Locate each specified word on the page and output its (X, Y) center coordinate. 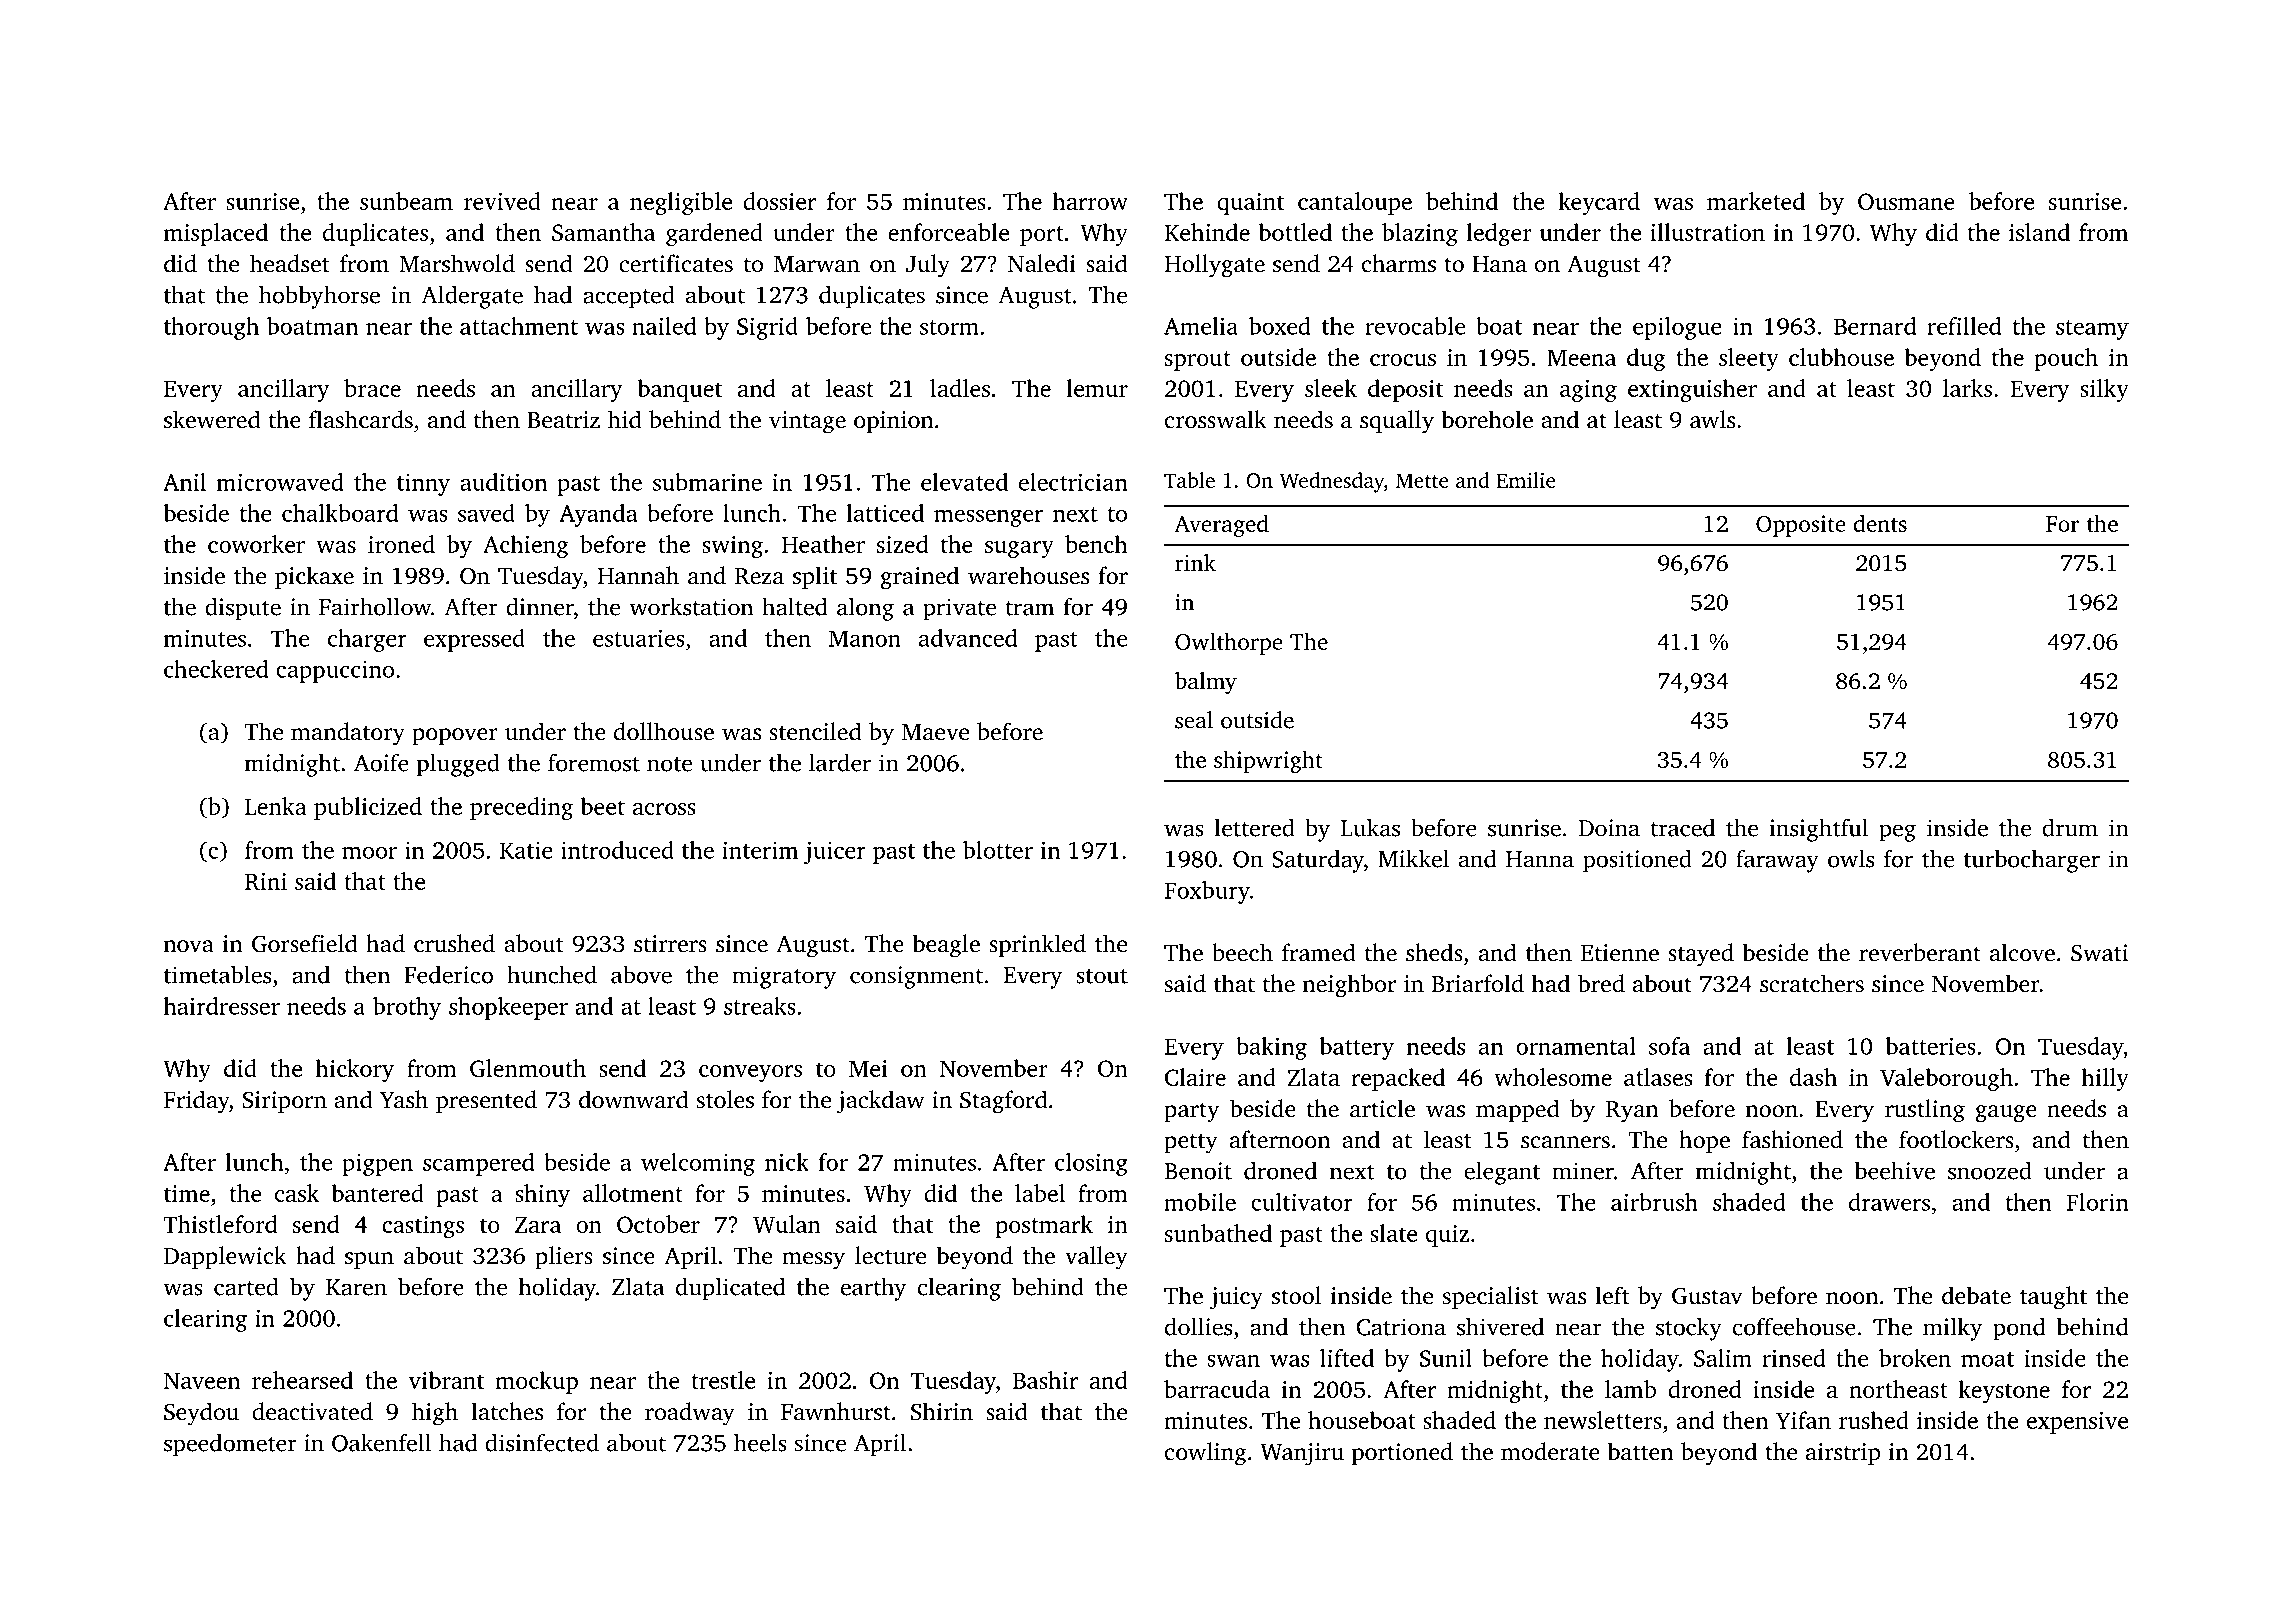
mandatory (348, 734)
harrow (1090, 201)
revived (502, 201)
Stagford (1004, 1102)
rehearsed (302, 1380)
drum (2070, 827)
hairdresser (221, 1006)
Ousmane (1906, 201)
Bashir (1045, 1380)
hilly (2105, 1079)
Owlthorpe (1229, 643)
